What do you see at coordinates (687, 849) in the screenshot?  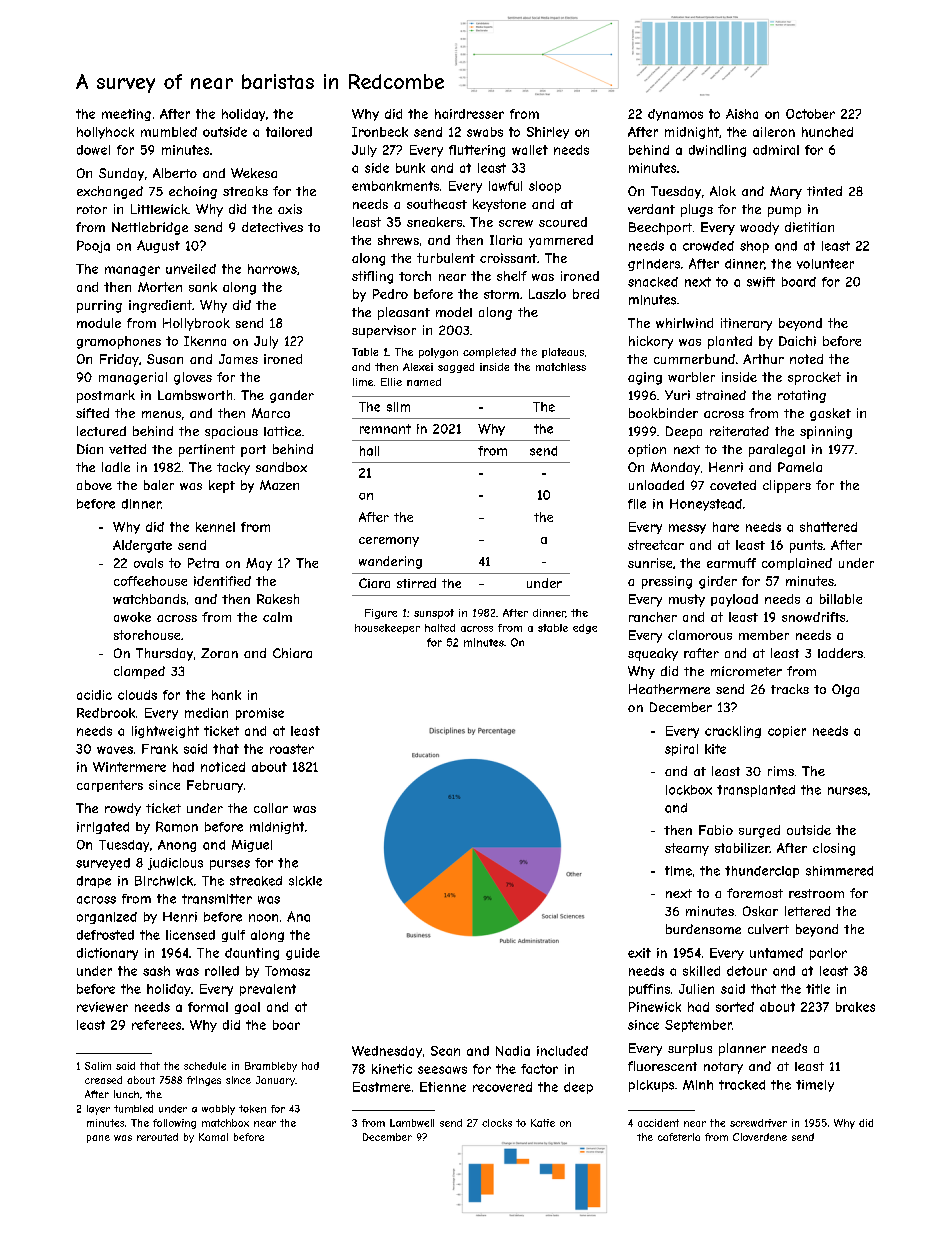 I see `steamy` at bounding box center [687, 849].
